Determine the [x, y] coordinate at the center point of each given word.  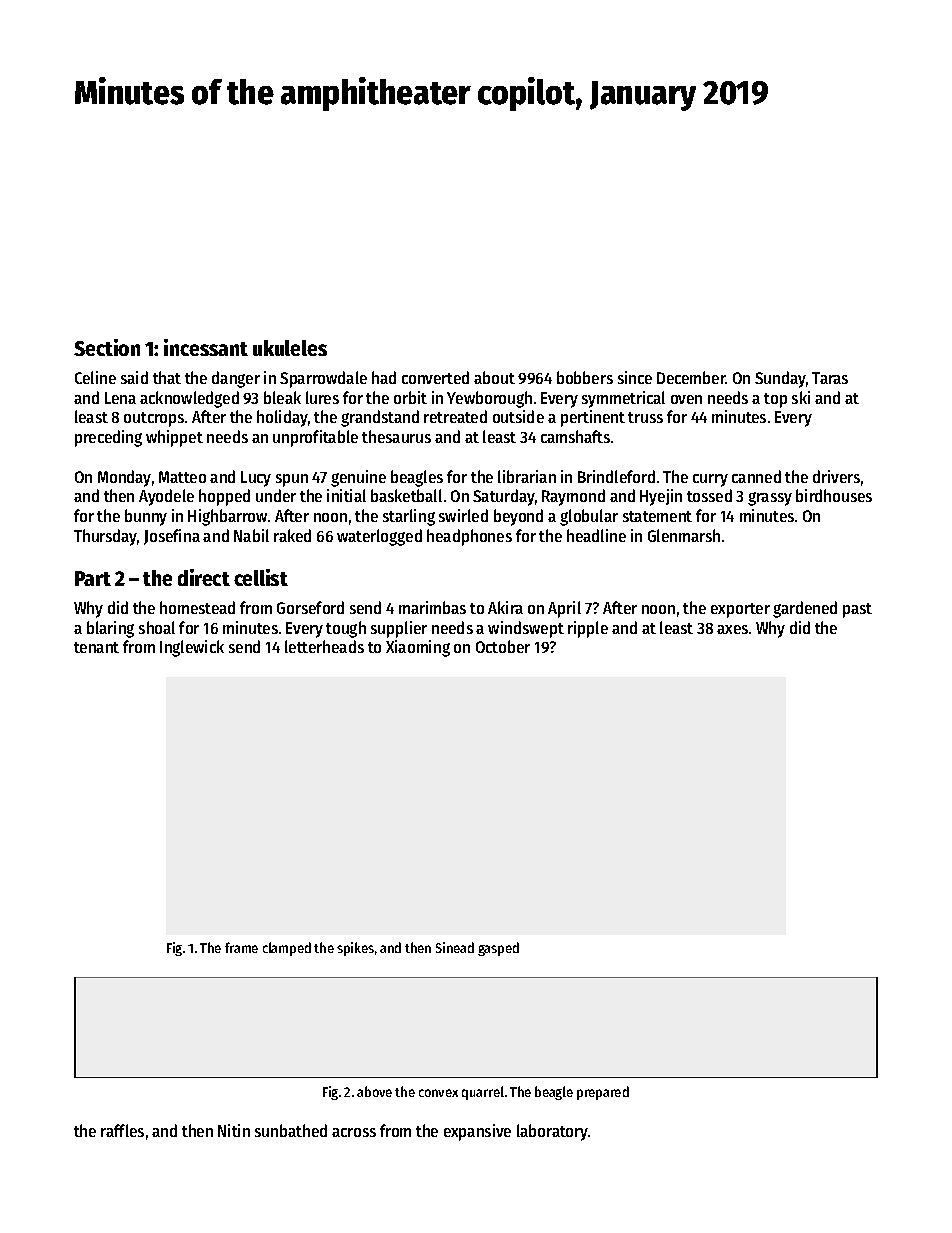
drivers [836, 476]
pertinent [593, 418]
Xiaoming [418, 648]
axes [732, 629]
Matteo [182, 477]
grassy [770, 499]
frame [241, 947]
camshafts [575, 436]
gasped [498, 949]
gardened [805, 609]
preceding [108, 438]
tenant [96, 647]
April [564, 609]
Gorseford [310, 607]
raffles [122, 1130]
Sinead [455, 947]
